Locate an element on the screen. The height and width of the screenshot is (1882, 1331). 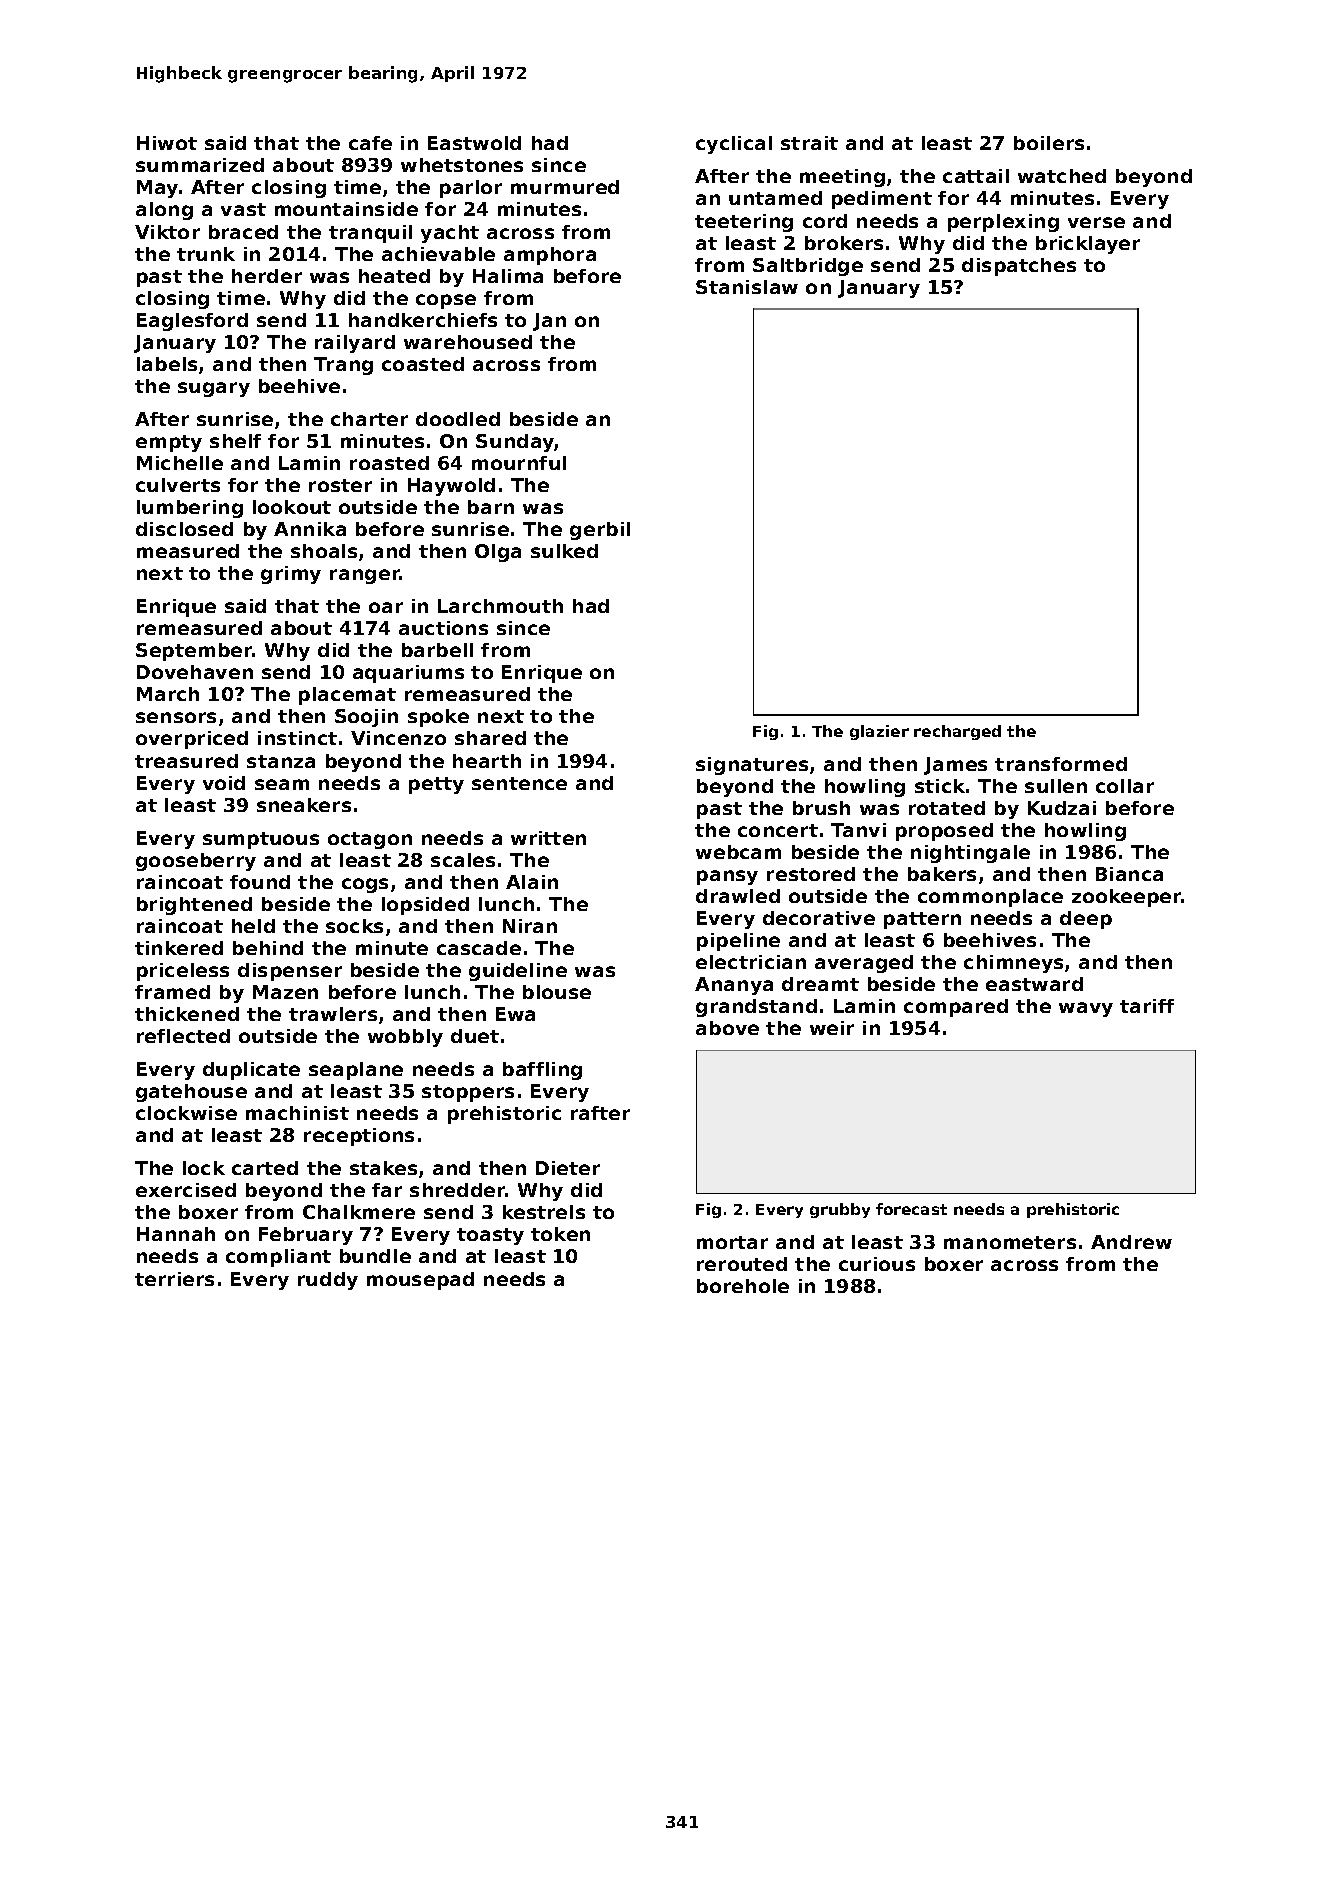
lopsided is located at coordinates (425, 906).
